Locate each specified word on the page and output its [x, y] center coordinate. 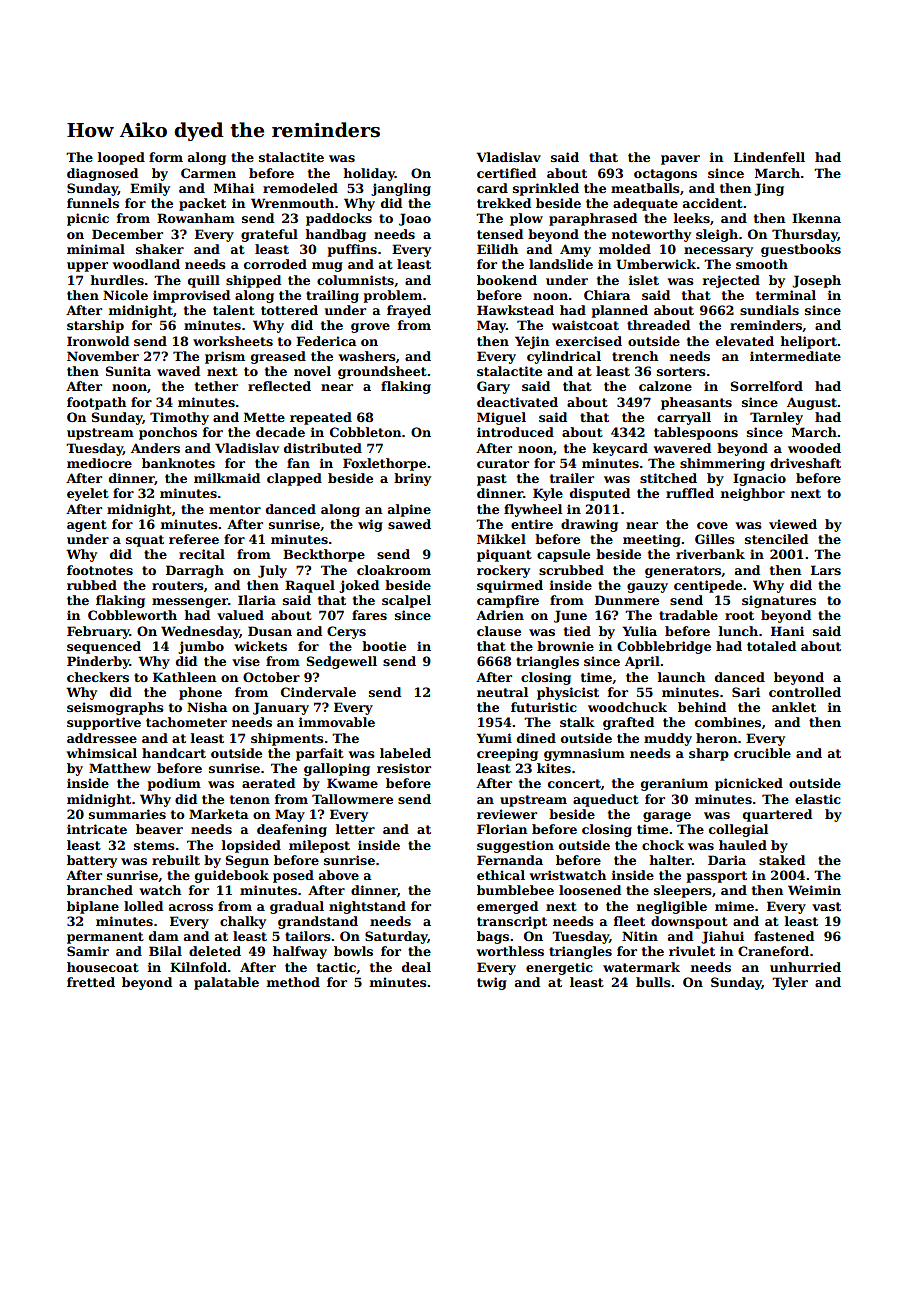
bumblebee [515, 890]
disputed [600, 494]
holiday [369, 174]
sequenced [104, 647]
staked [782, 860]
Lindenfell [769, 157]
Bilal [165, 951]
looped [121, 158]
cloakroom [394, 570]
